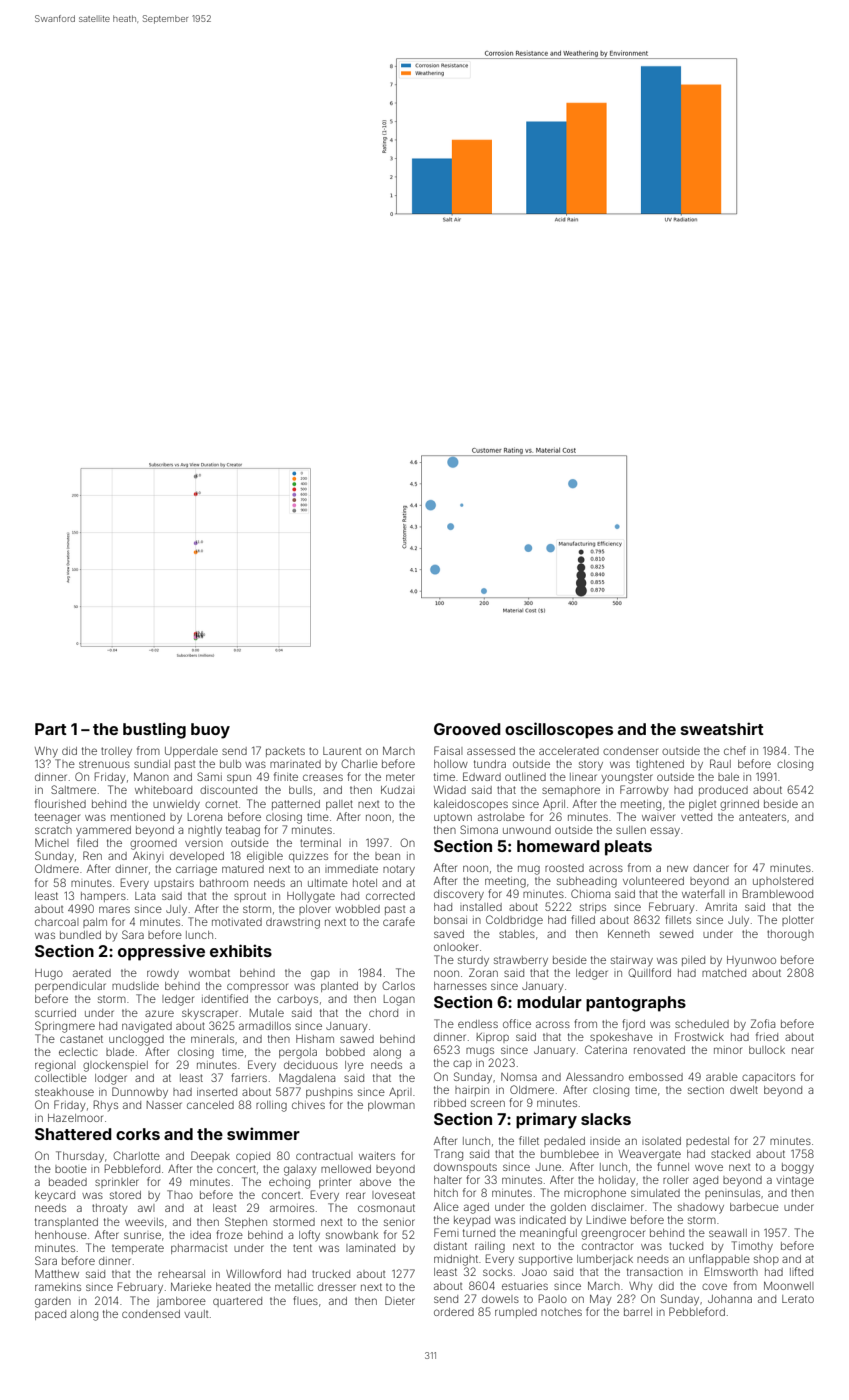 The image size is (849, 1400). I want to click on thorough, so click(790, 935).
